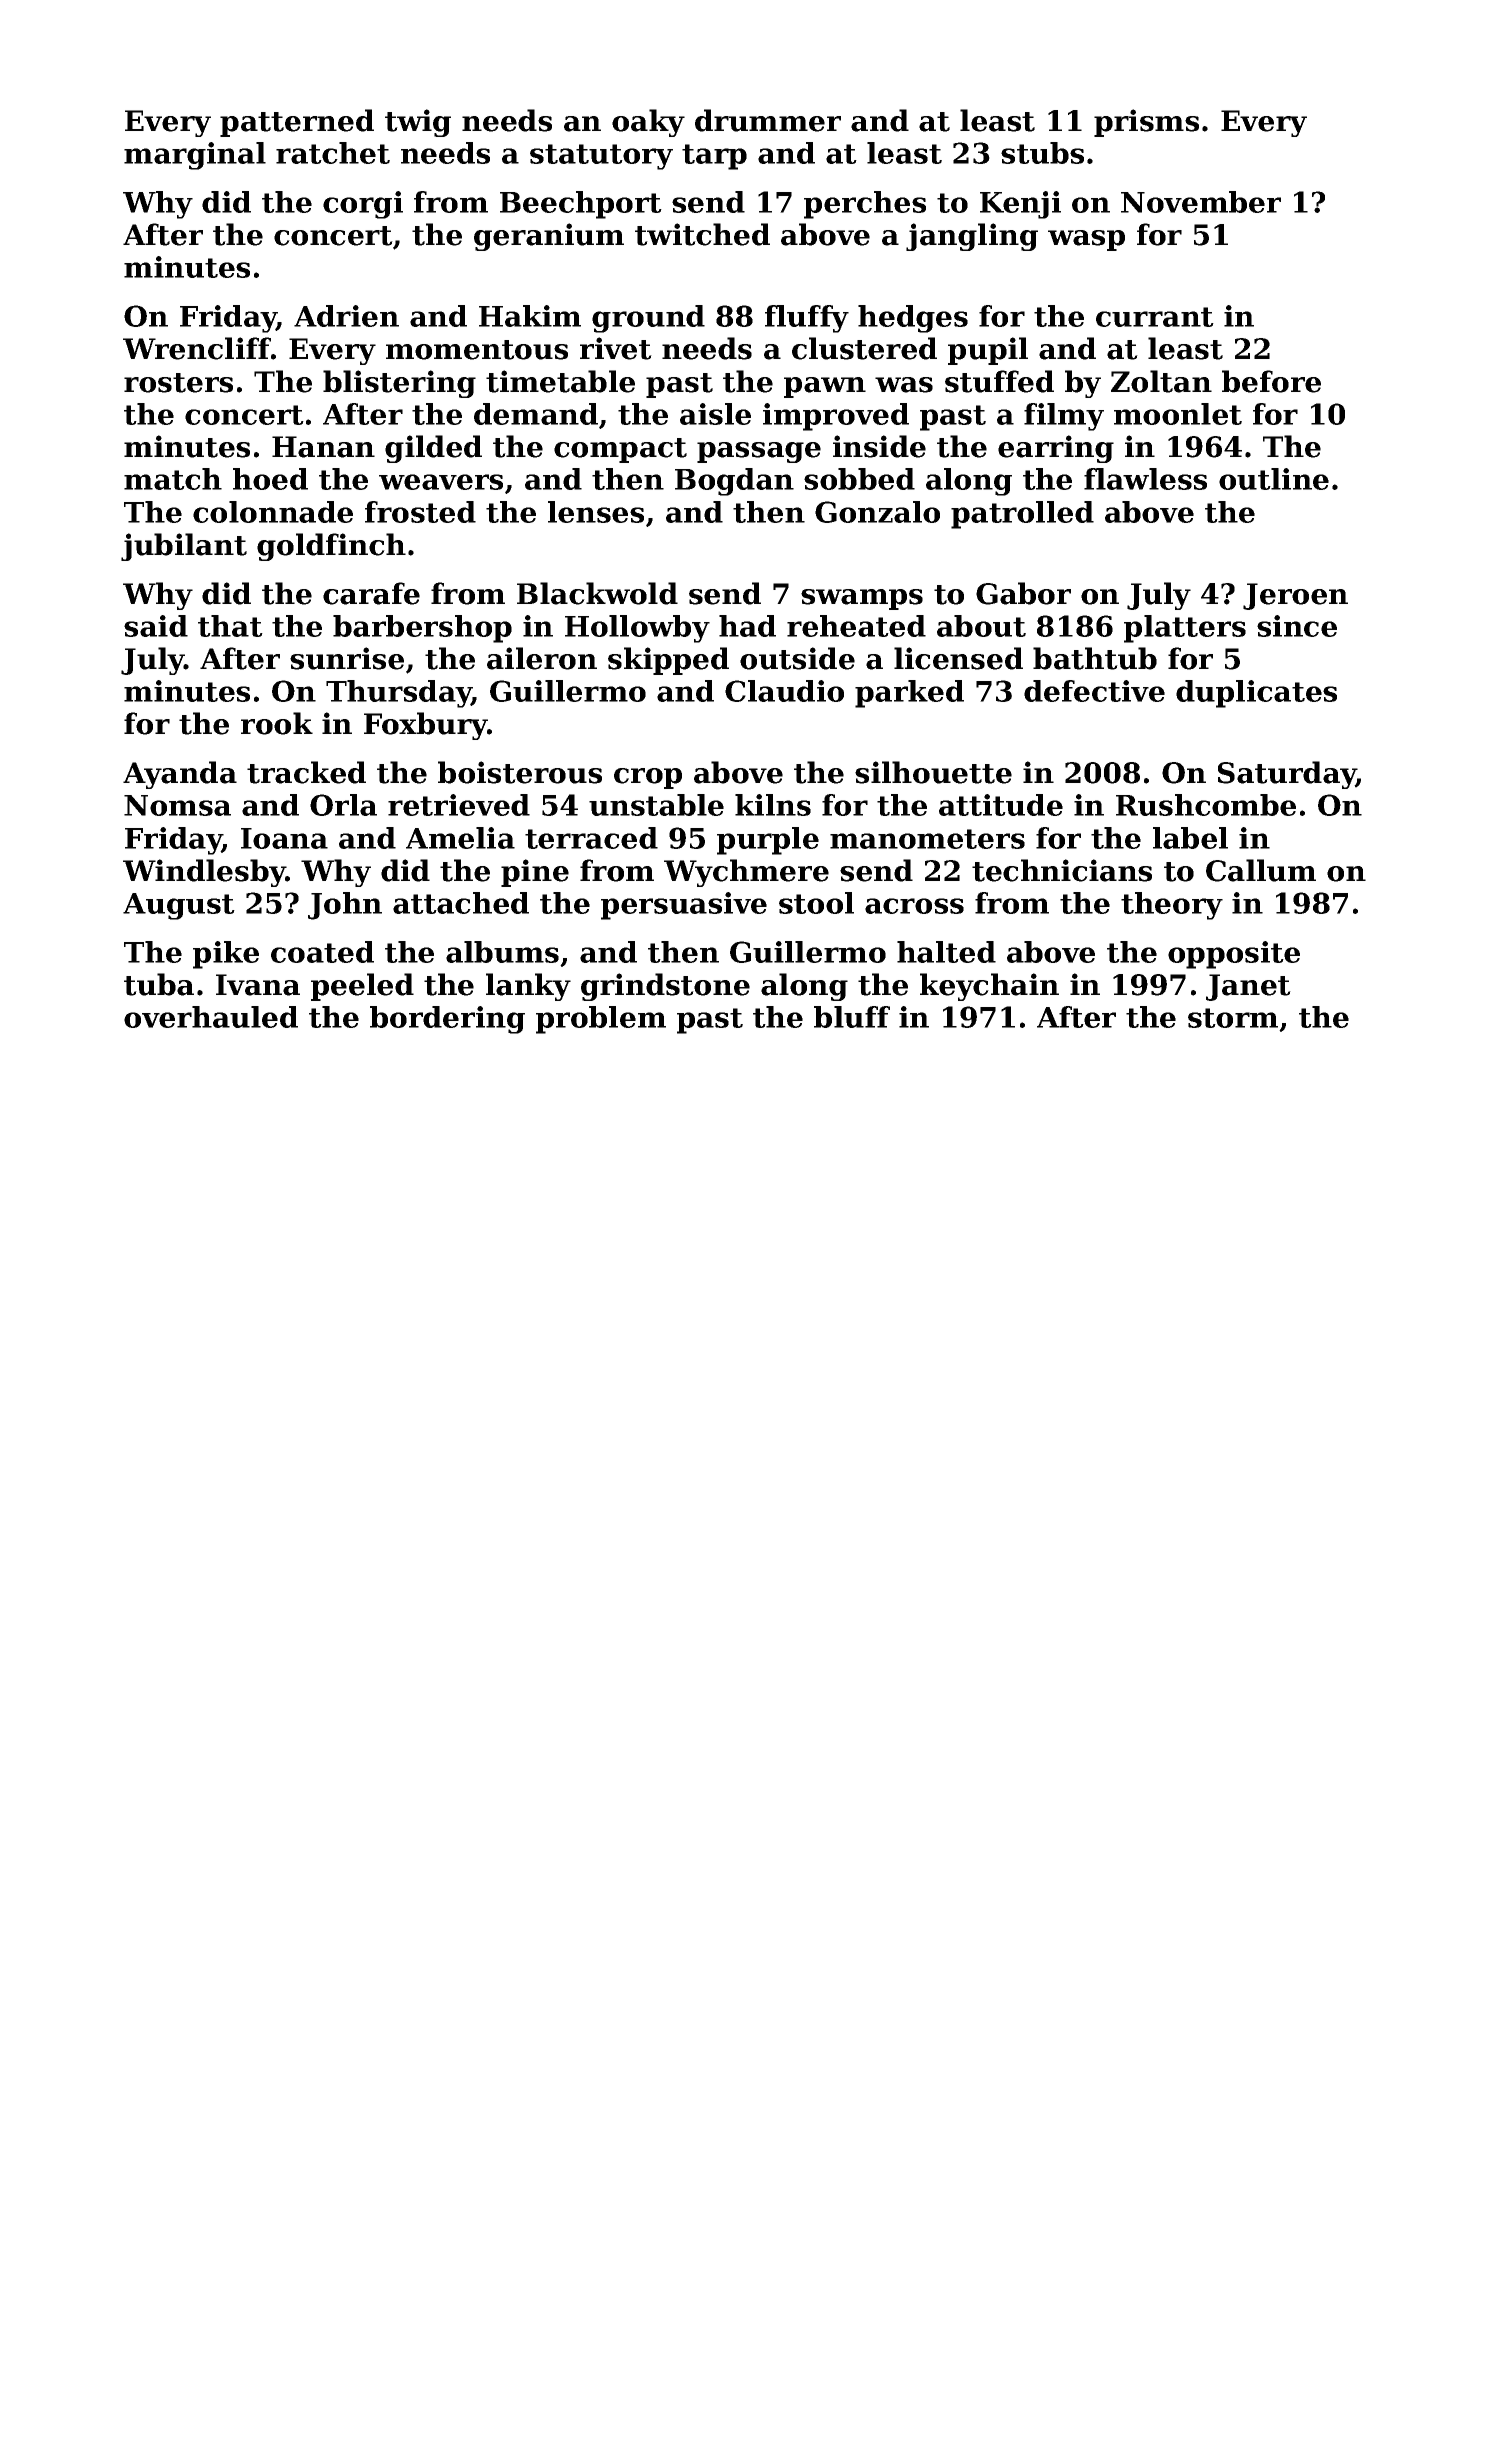 This screenshot has height=2464, width=1496. I want to click on bluff, so click(852, 1017).
